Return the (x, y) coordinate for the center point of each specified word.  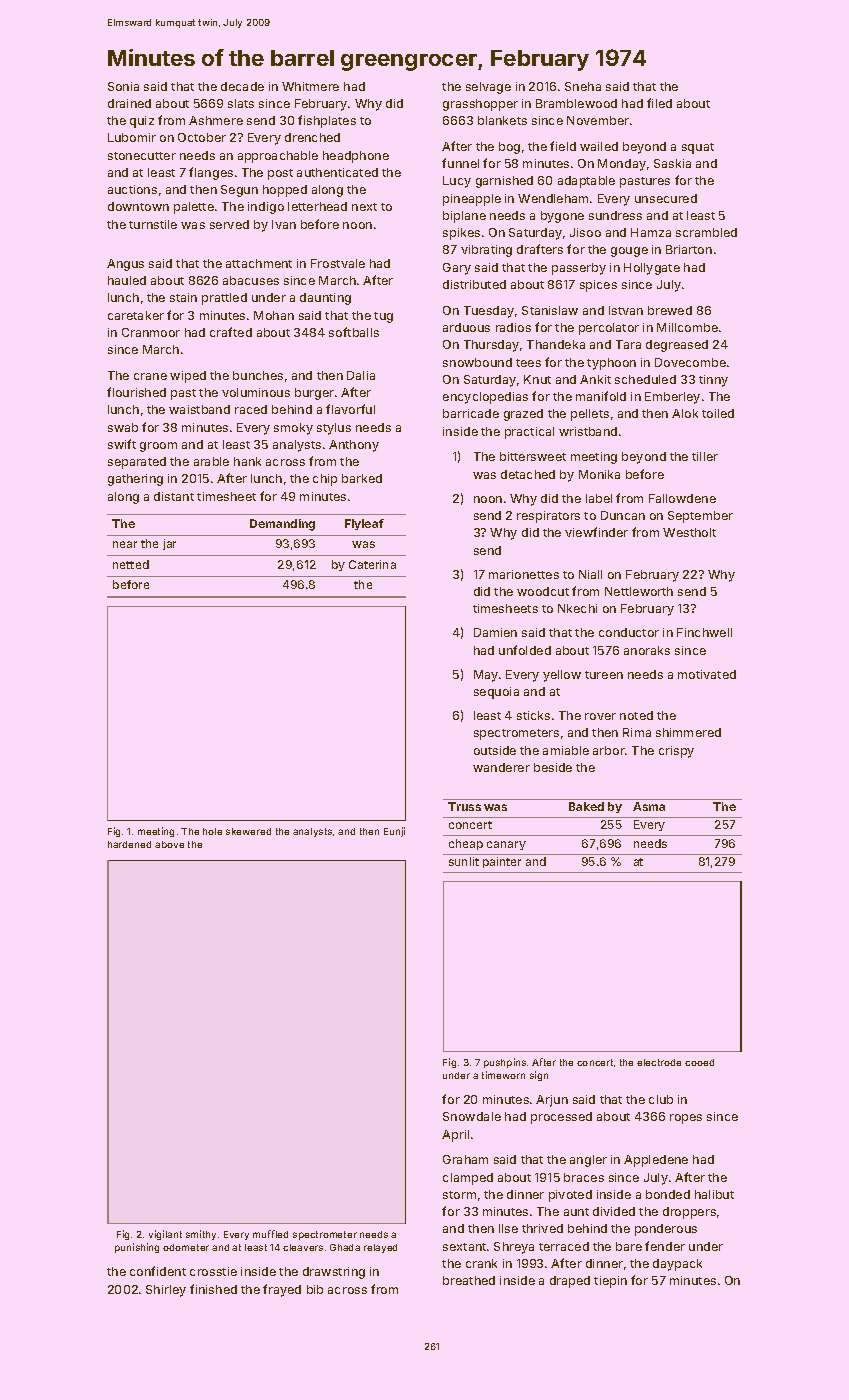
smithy (201, 1235)
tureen (604, 675)
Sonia (123, 86)
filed (659, 103)
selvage (488, 88)
